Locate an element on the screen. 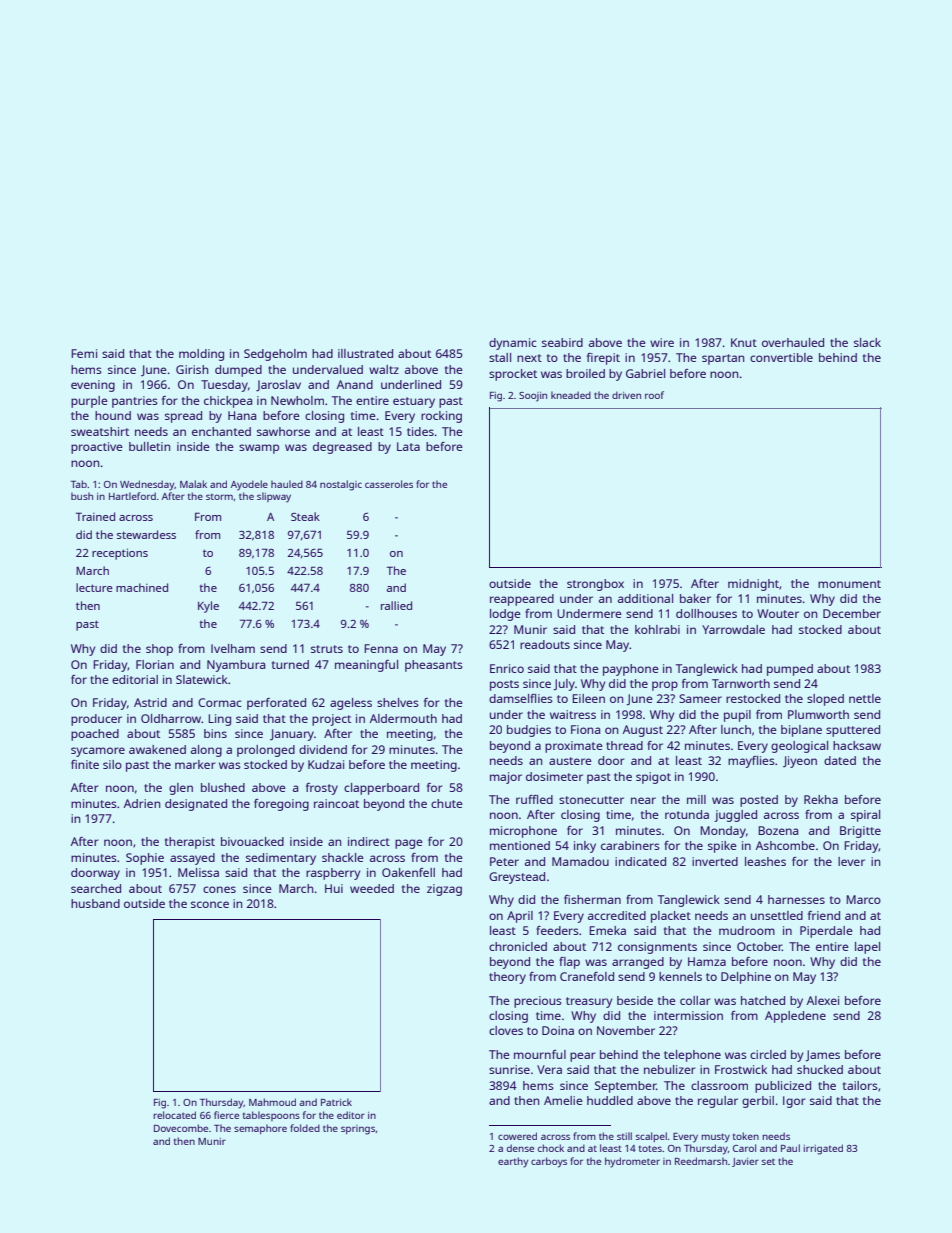  Femi is located at coordinates (84, 353).
